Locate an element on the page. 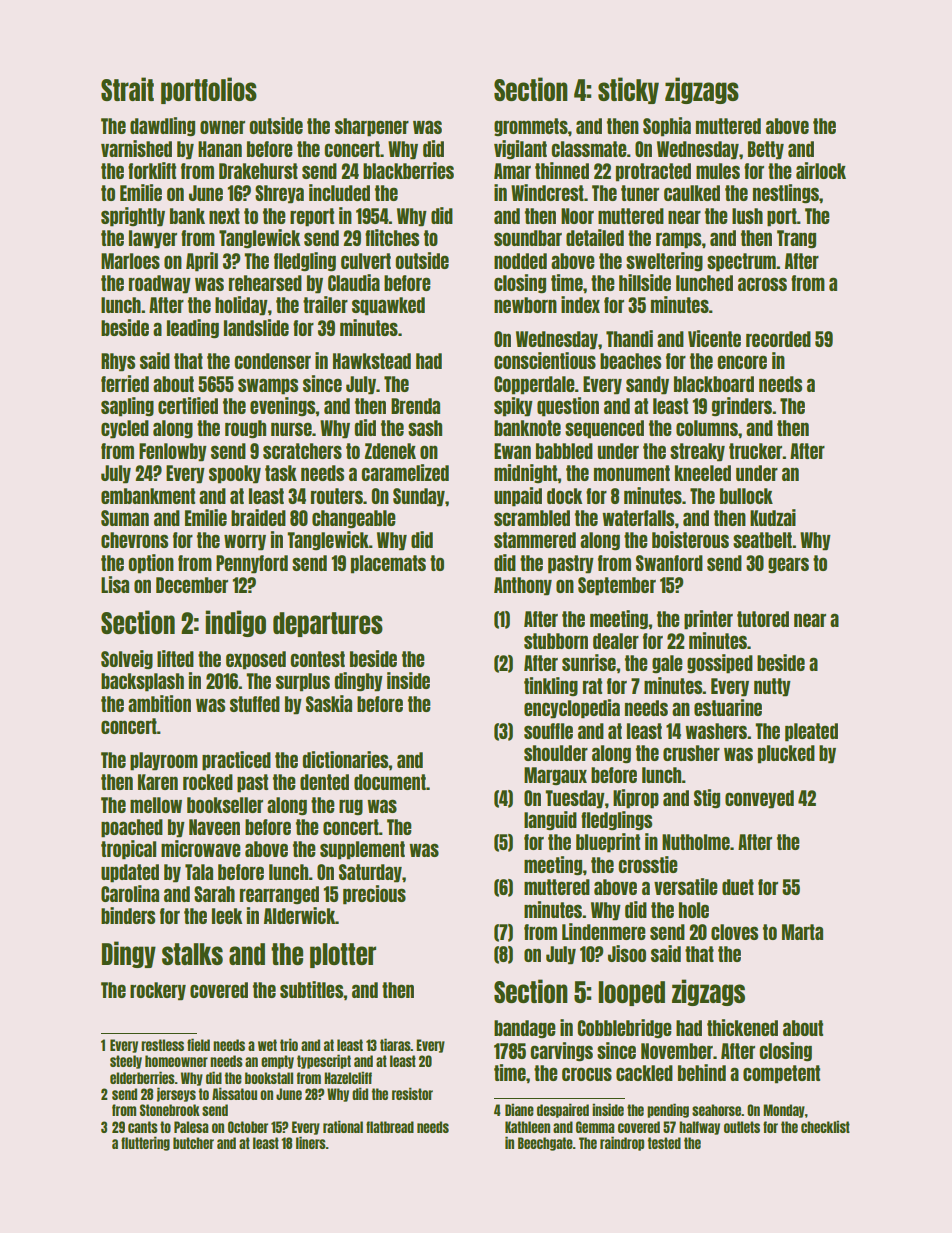 This document has width=952, height=1233. Margaux is located at coordinates (555, 776).
